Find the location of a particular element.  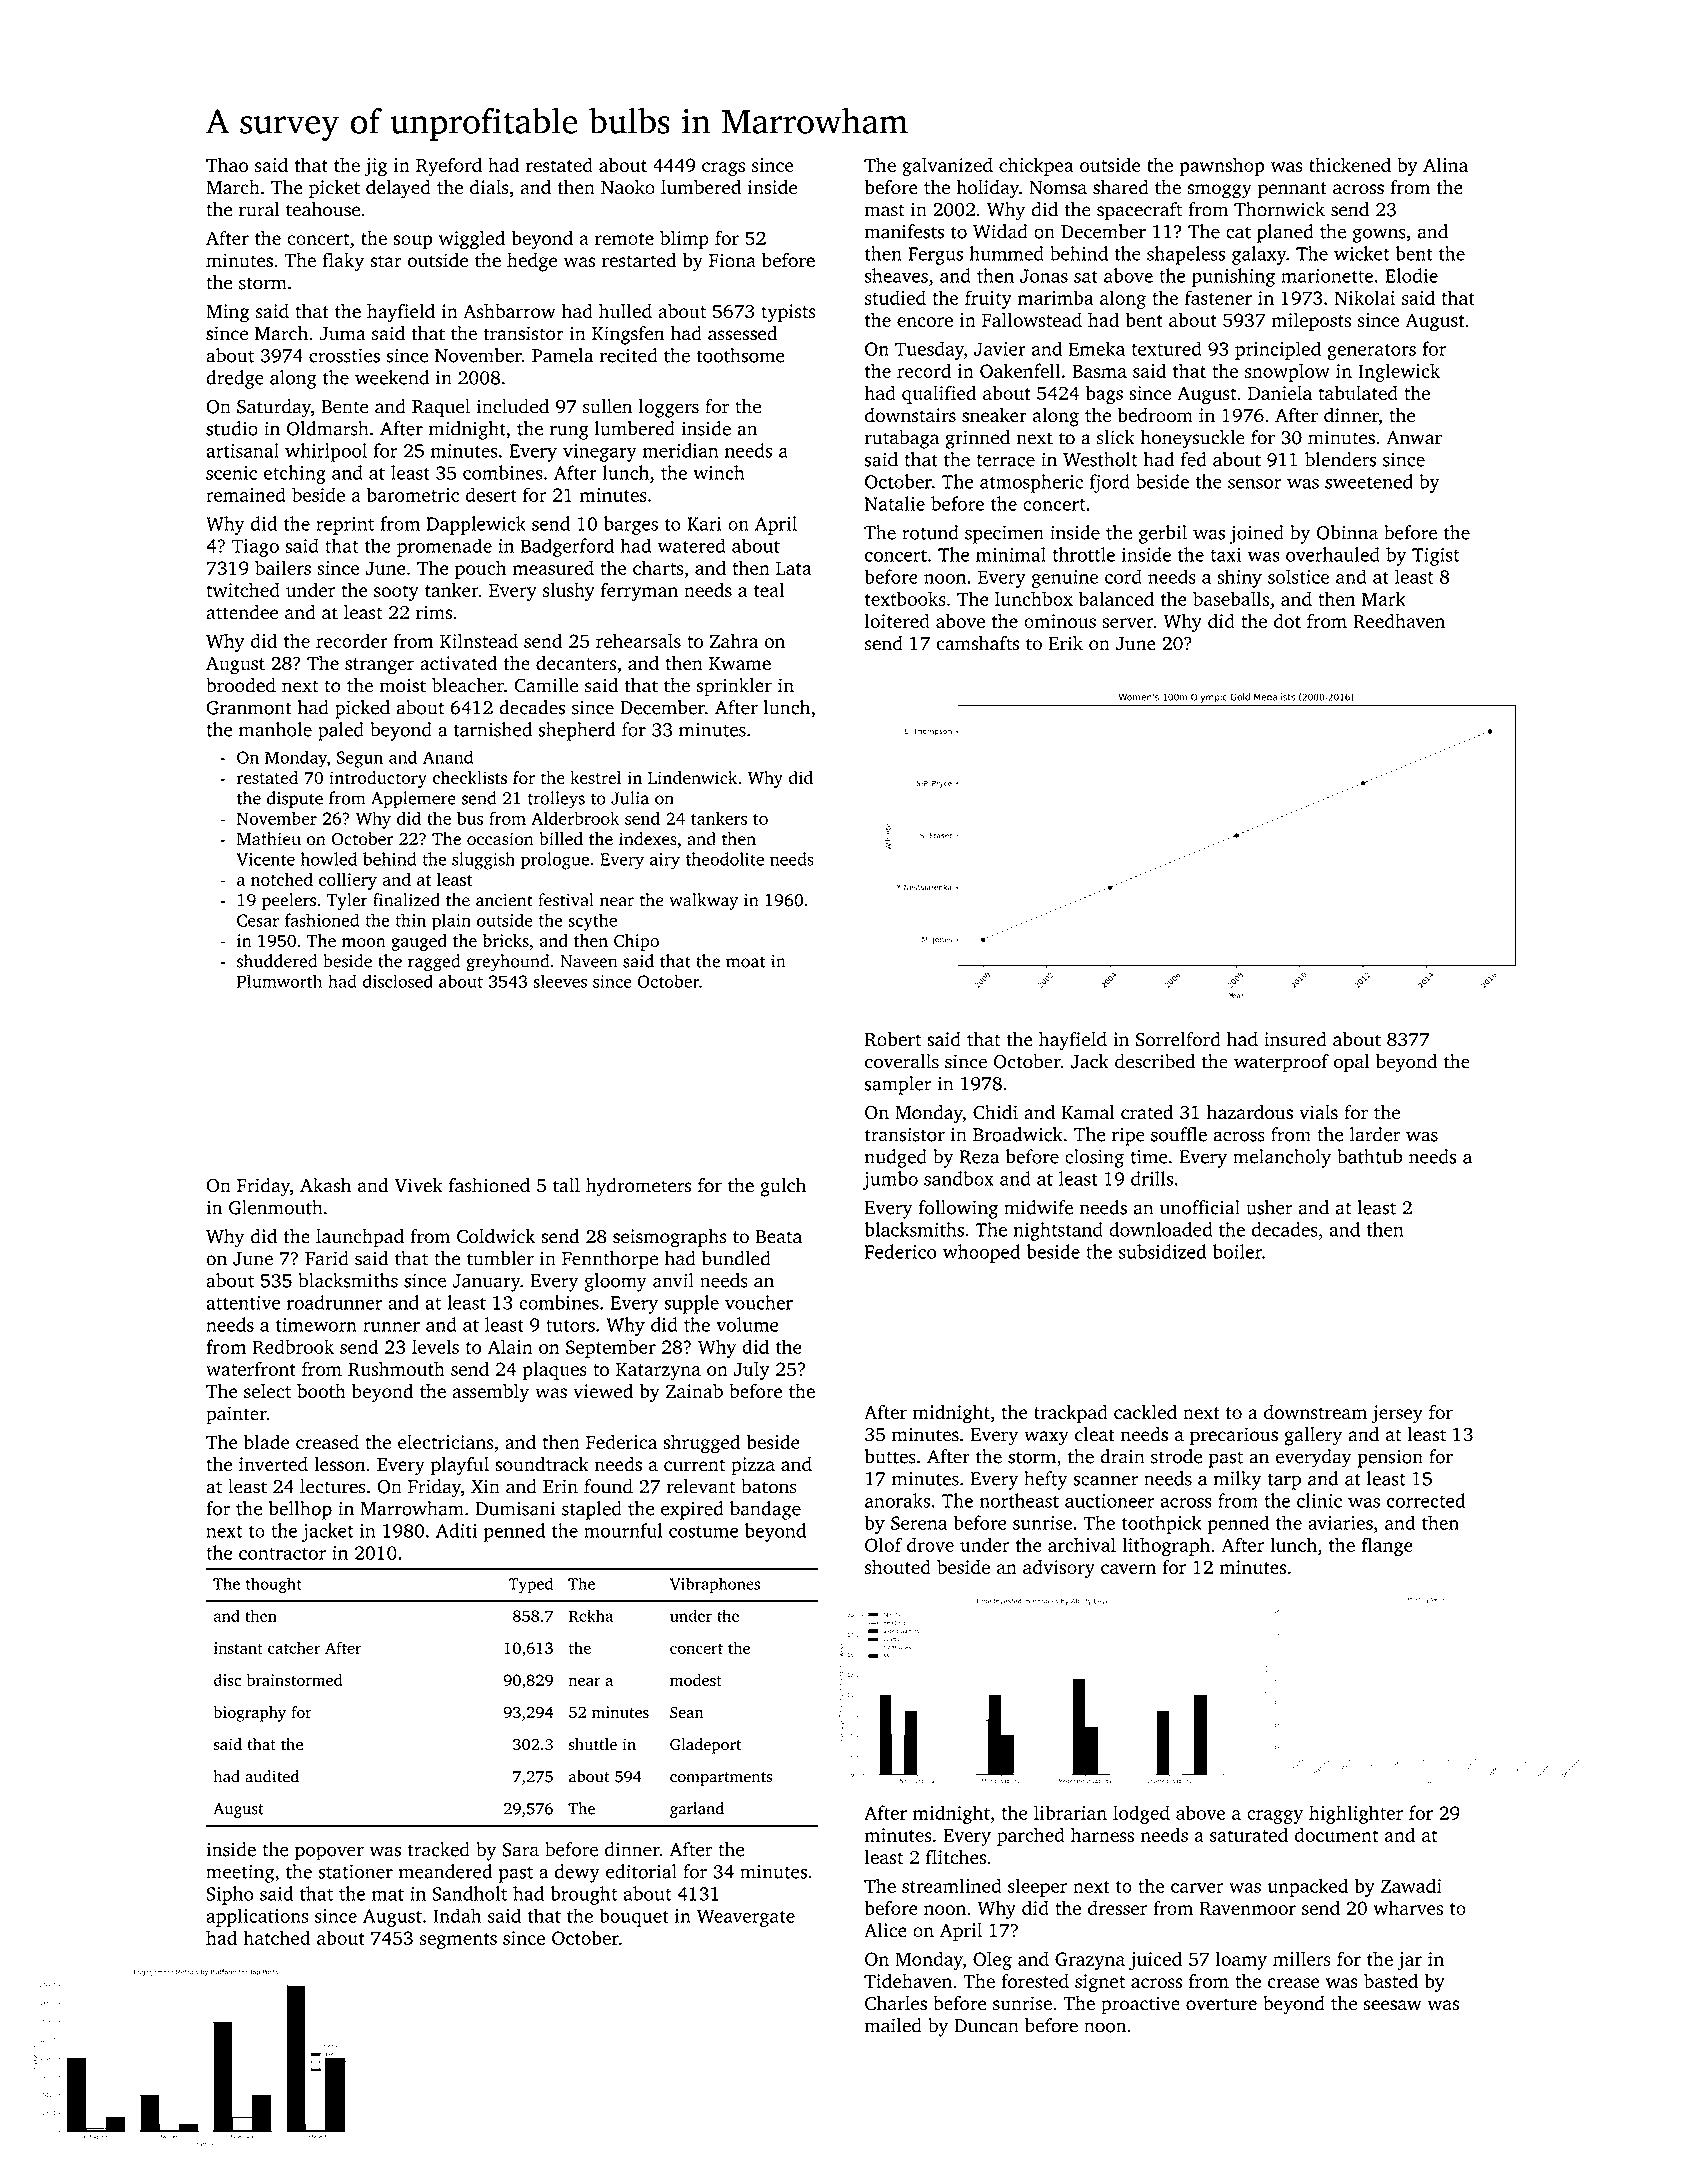

Ryeford is located at coordinates (449, 166).
